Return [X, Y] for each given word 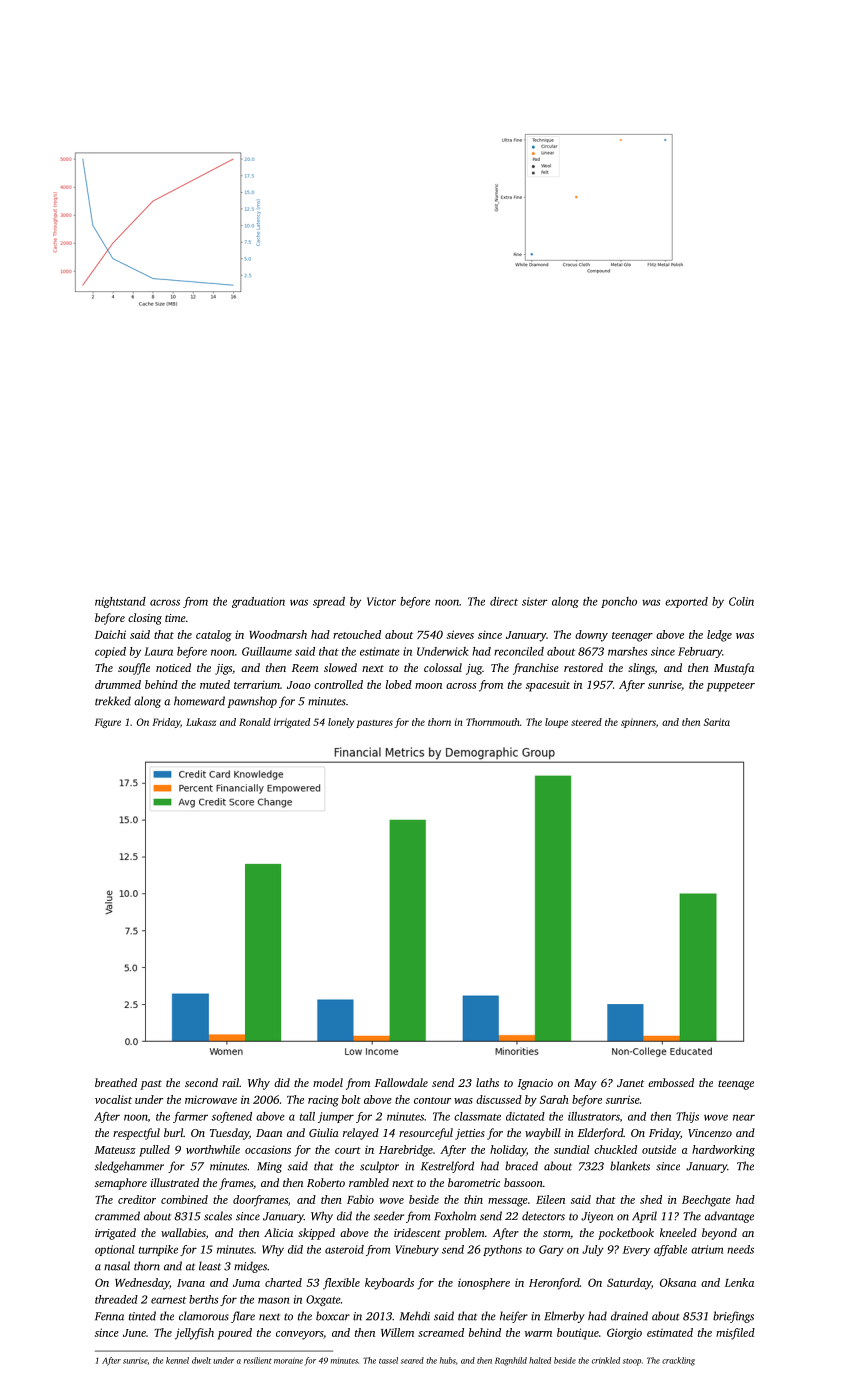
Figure [108, 723]
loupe [556, 723]
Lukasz [201, 722]
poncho [619, 602]
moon [428, 686]
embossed [671, 1082]
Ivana [191, 1283]
